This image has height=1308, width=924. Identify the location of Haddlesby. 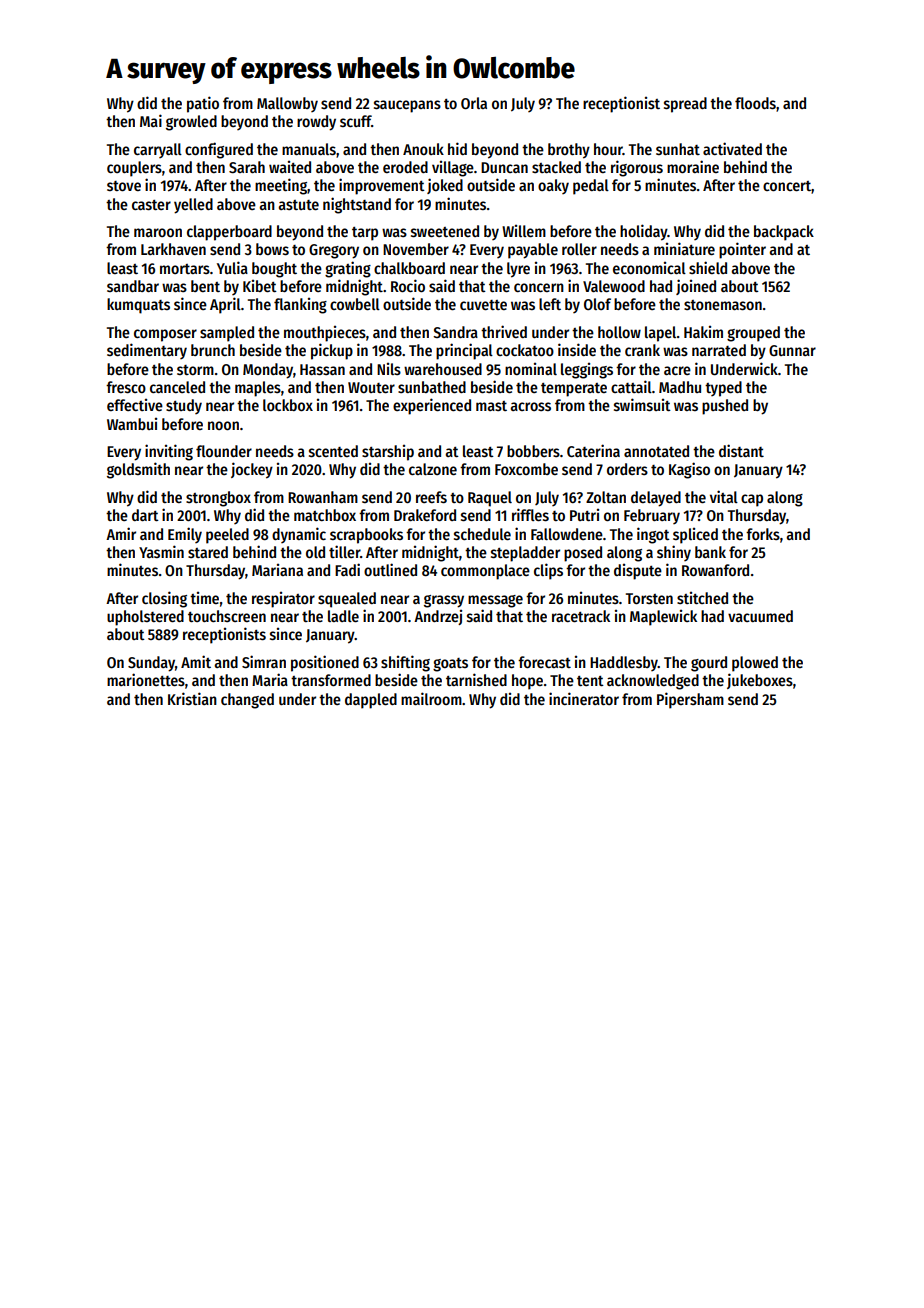
(624, 663).
